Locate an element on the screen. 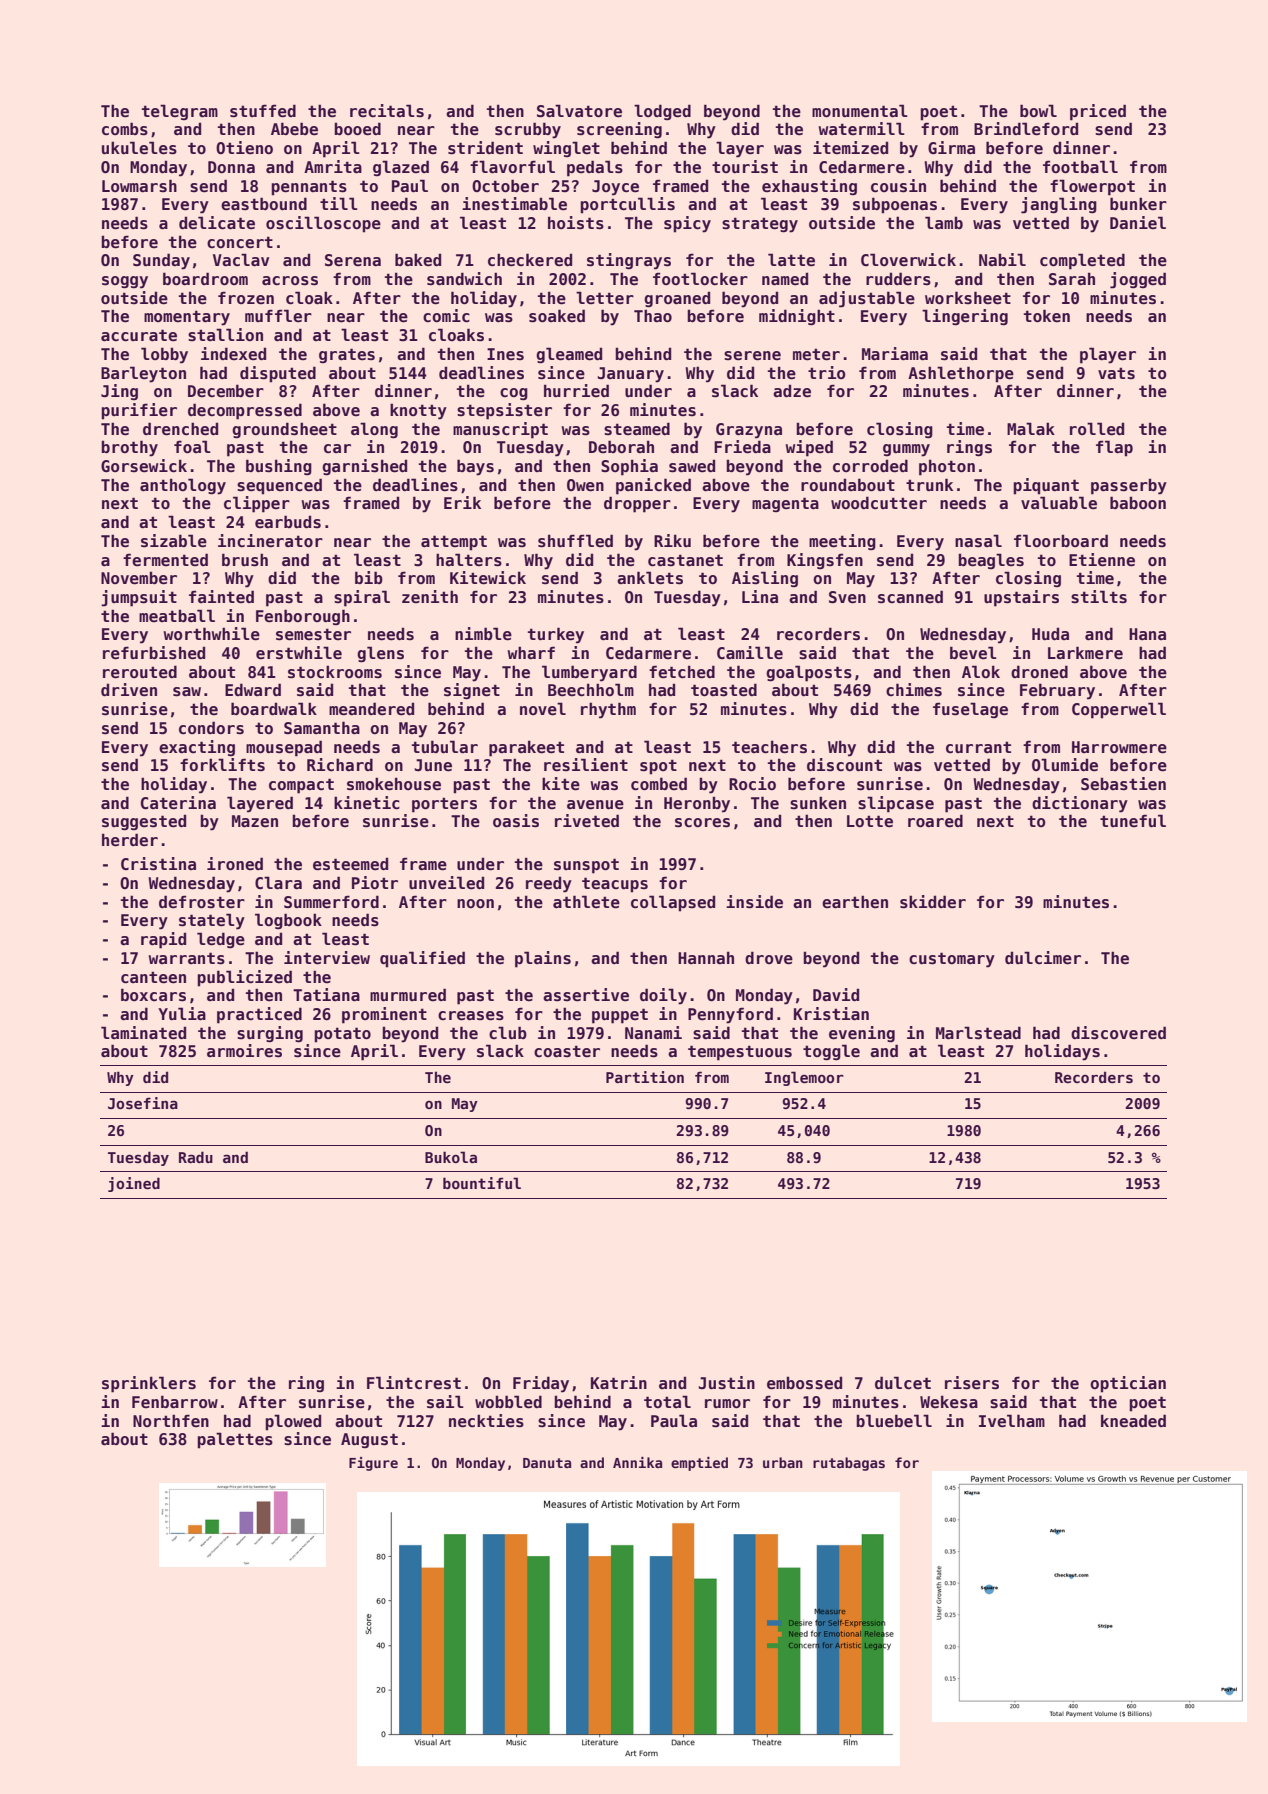  sprinklers is located at coordinates (149, 1384).
